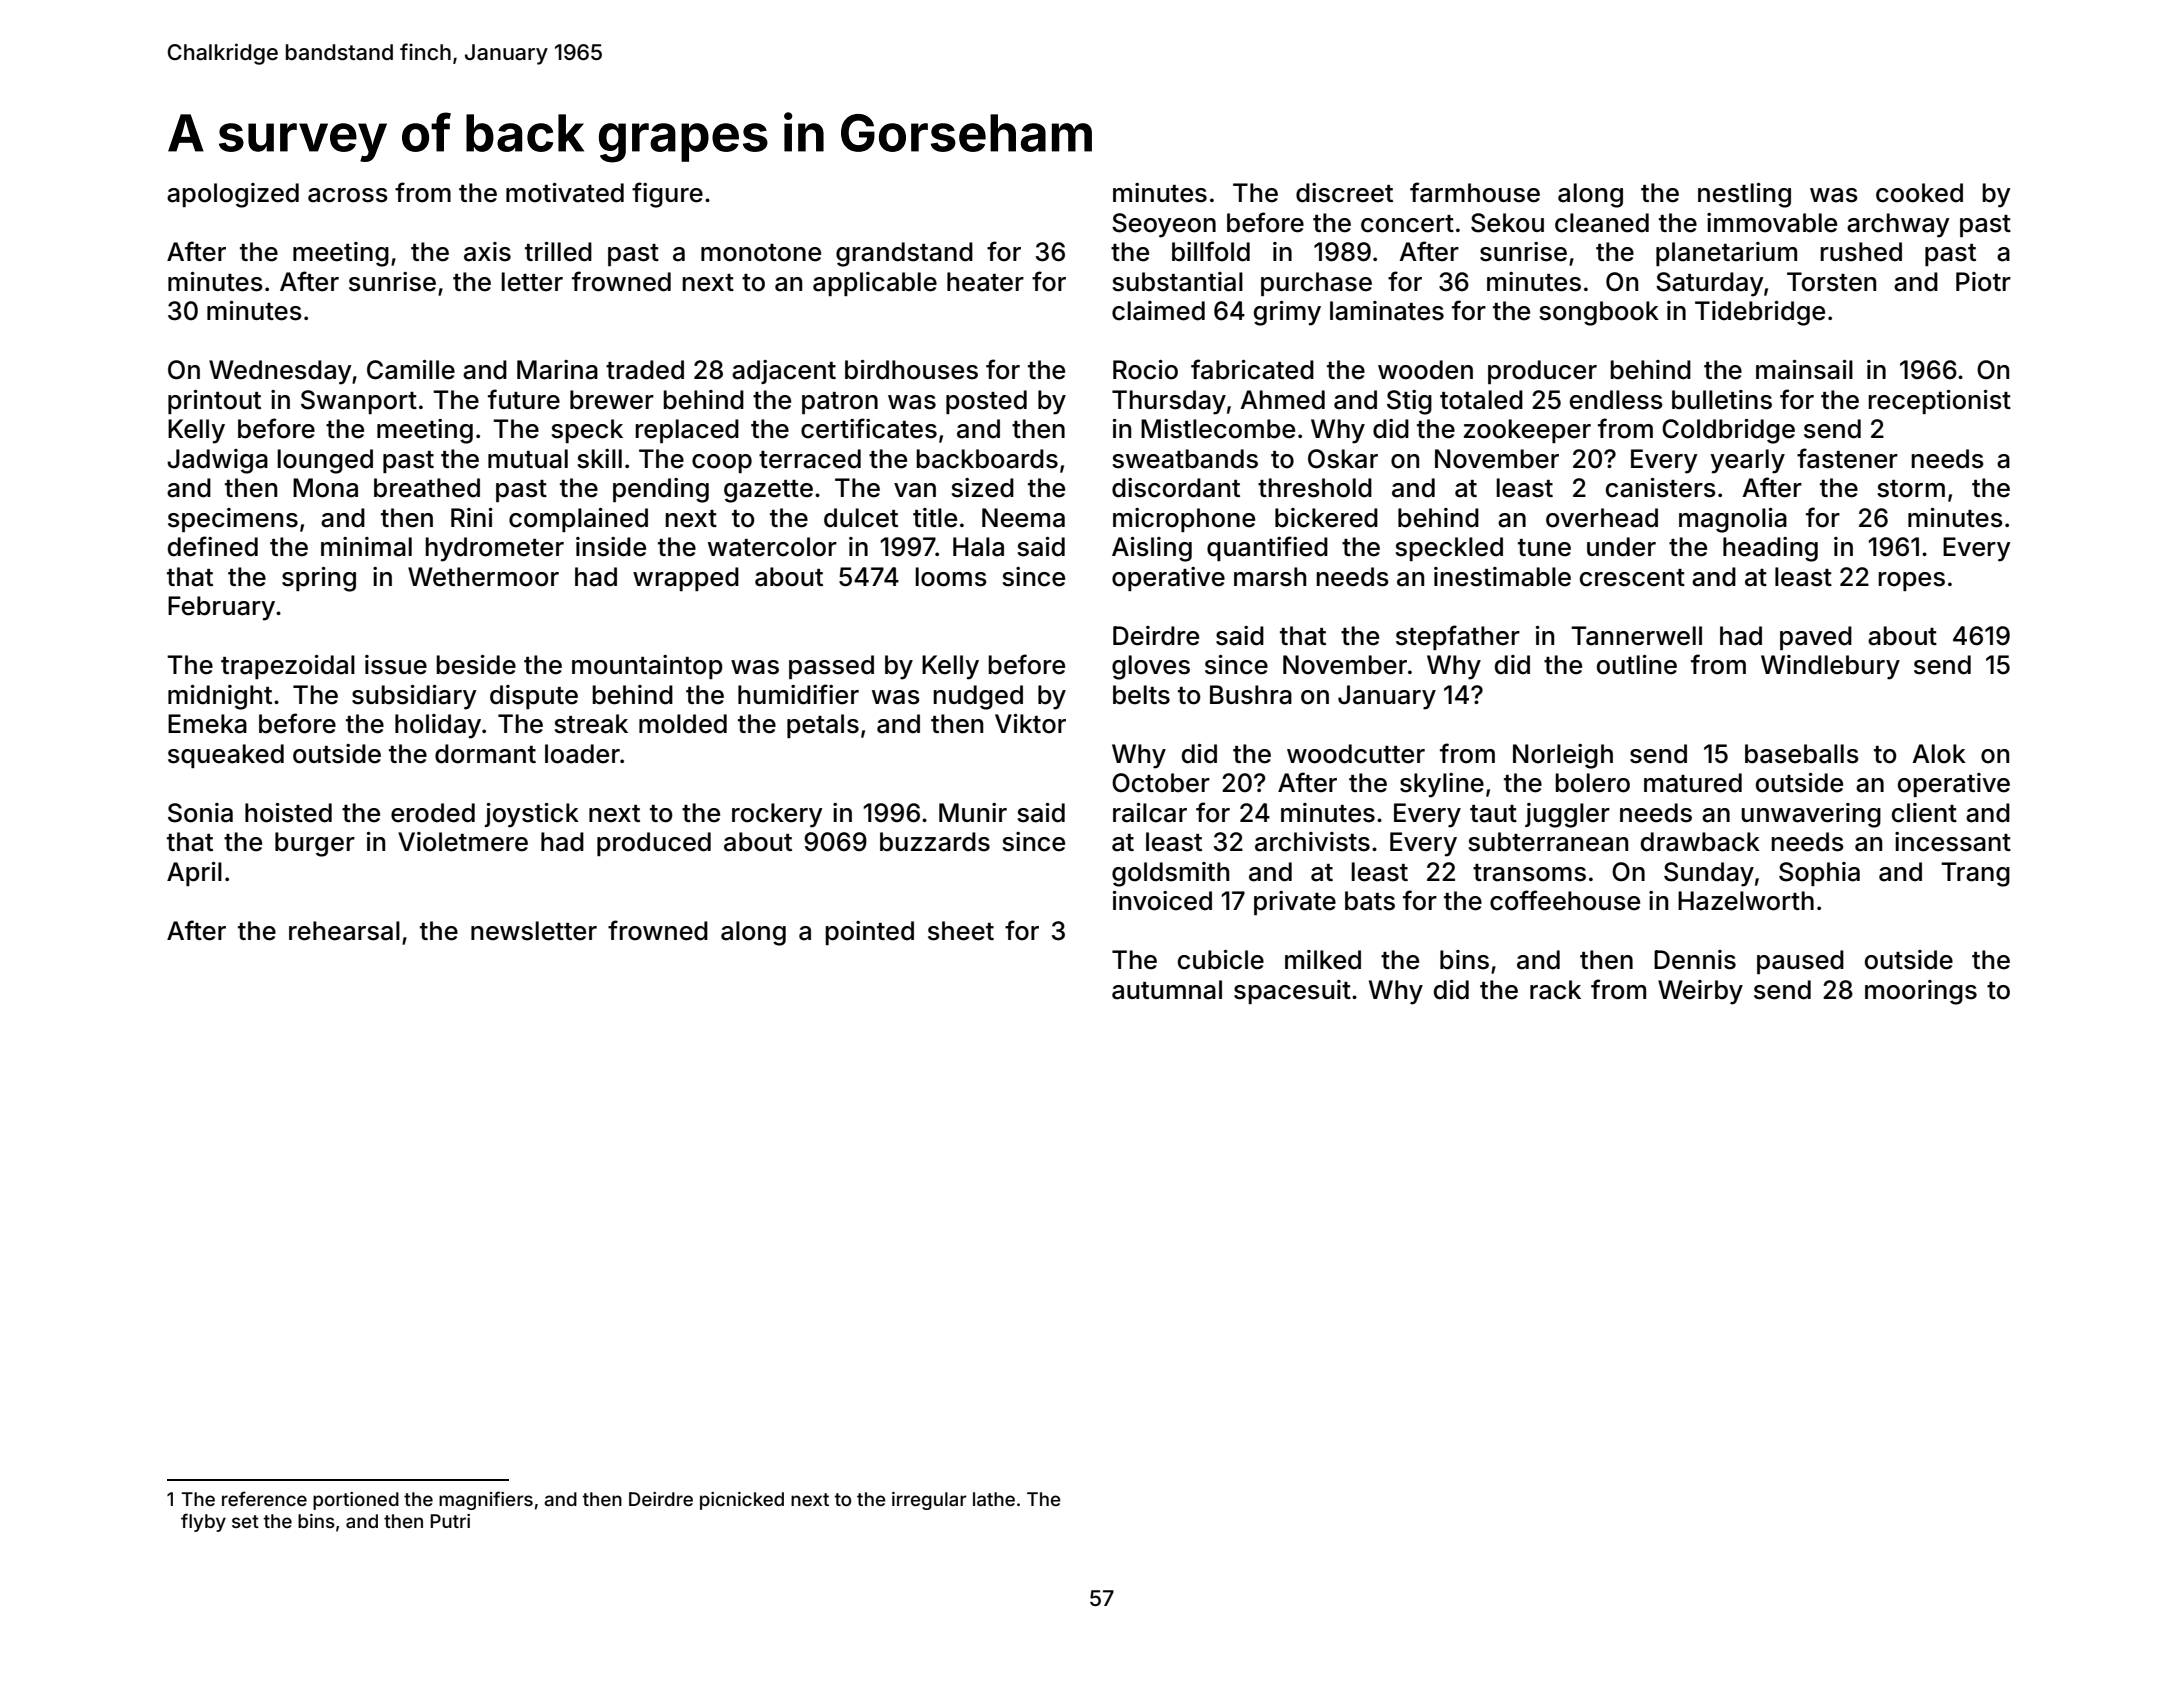 The width and height of the screenshot is (2178, 1683). I want to click on lathe, so click(994, 1499).
